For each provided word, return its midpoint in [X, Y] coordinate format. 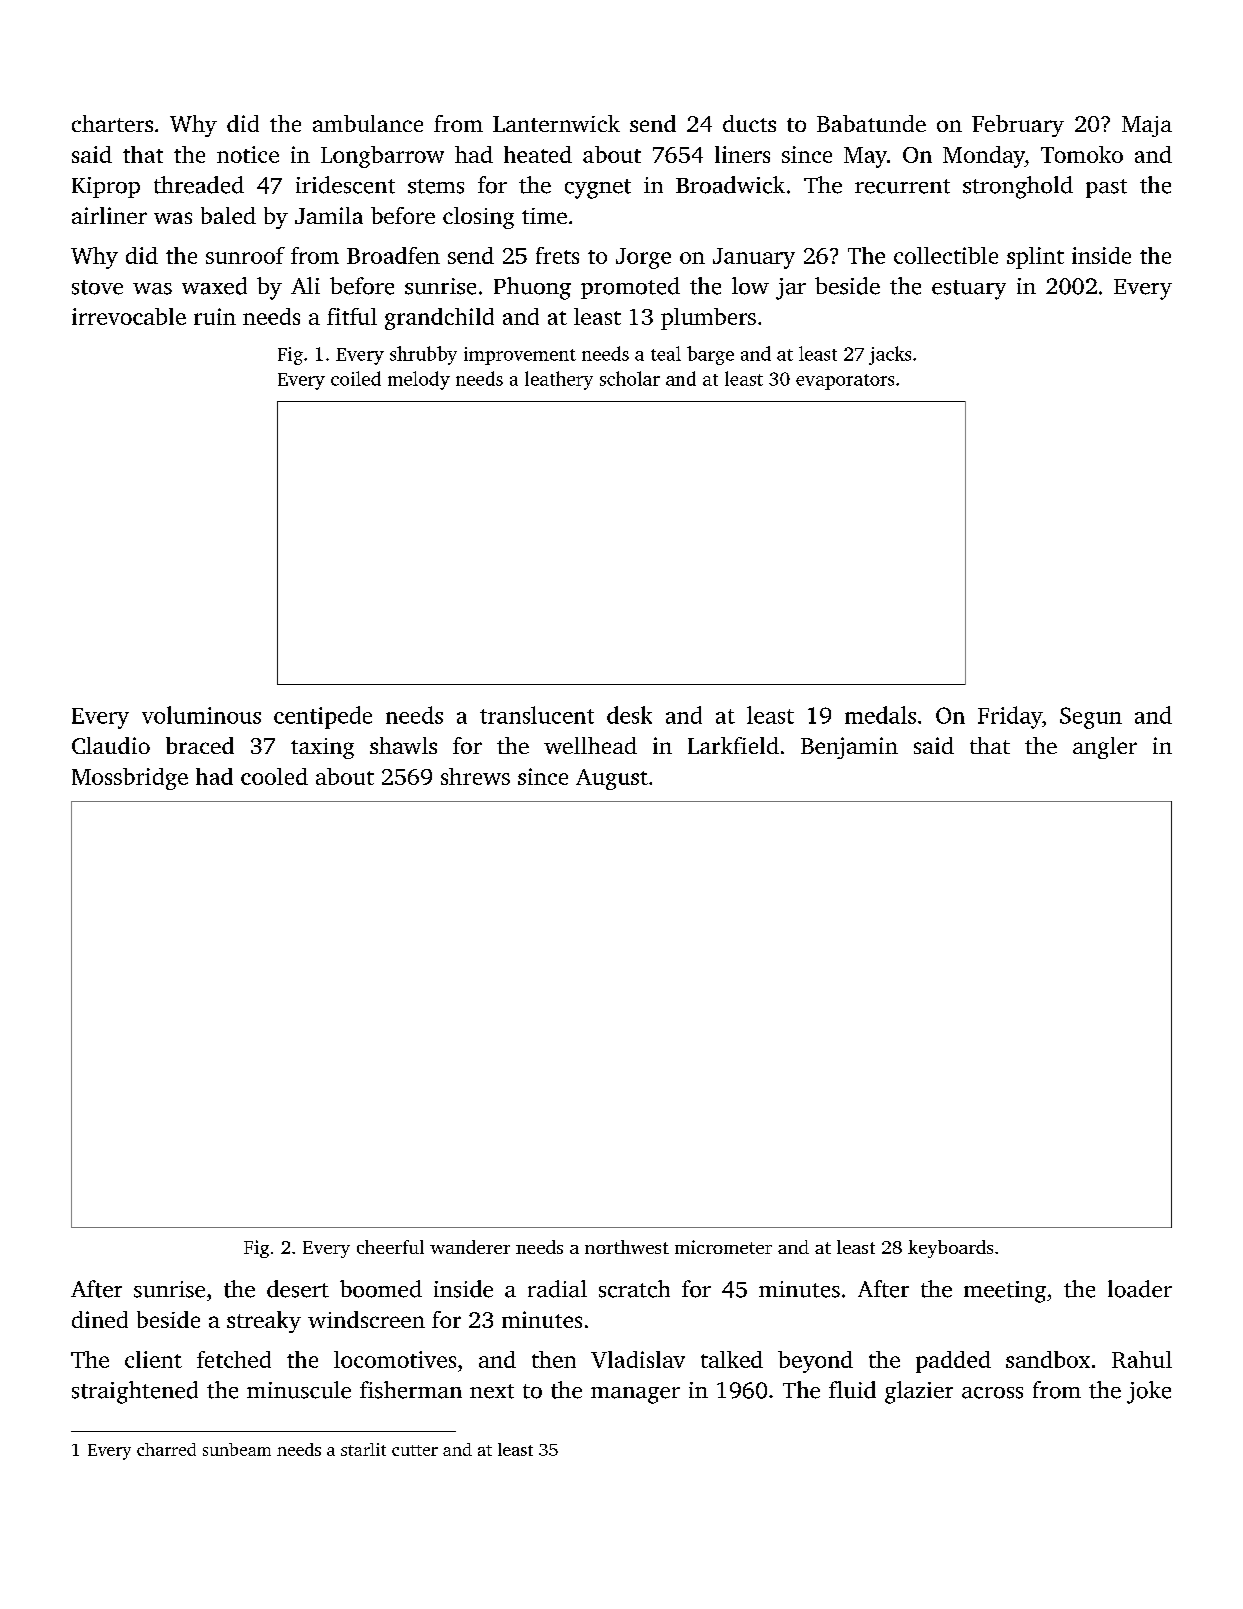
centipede [323, 717]
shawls [403, 745]
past [1106, 188]
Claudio [111, 745]
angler [1105, 748]
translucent [537, 715]
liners [742, 154]
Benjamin [849, 748]
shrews [475, 776]
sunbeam [237, 1449]
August [612, 779]
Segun [1091, 718]
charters [112, 123]
